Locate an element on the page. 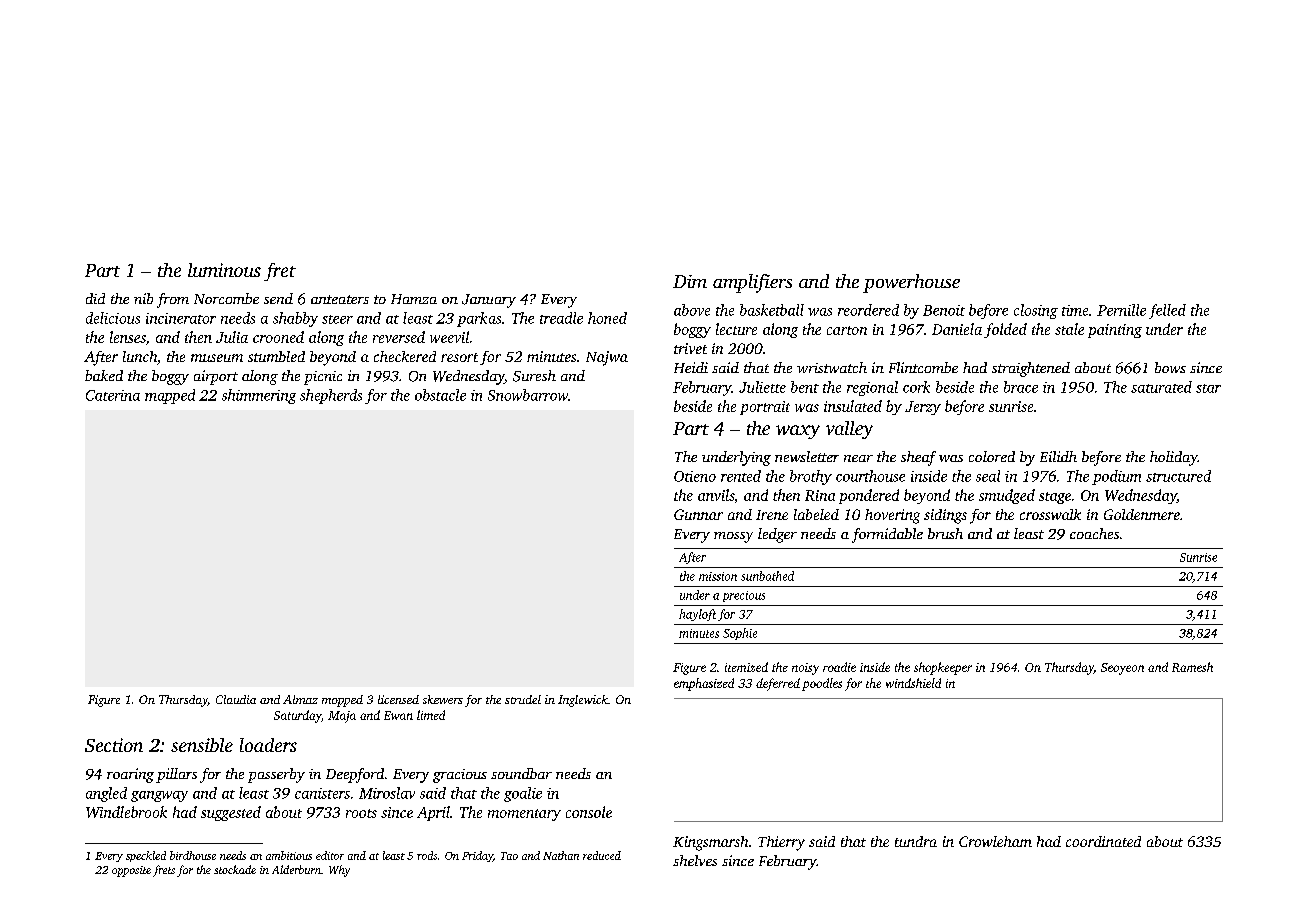  portrait is located at coordinates (765, 408).
